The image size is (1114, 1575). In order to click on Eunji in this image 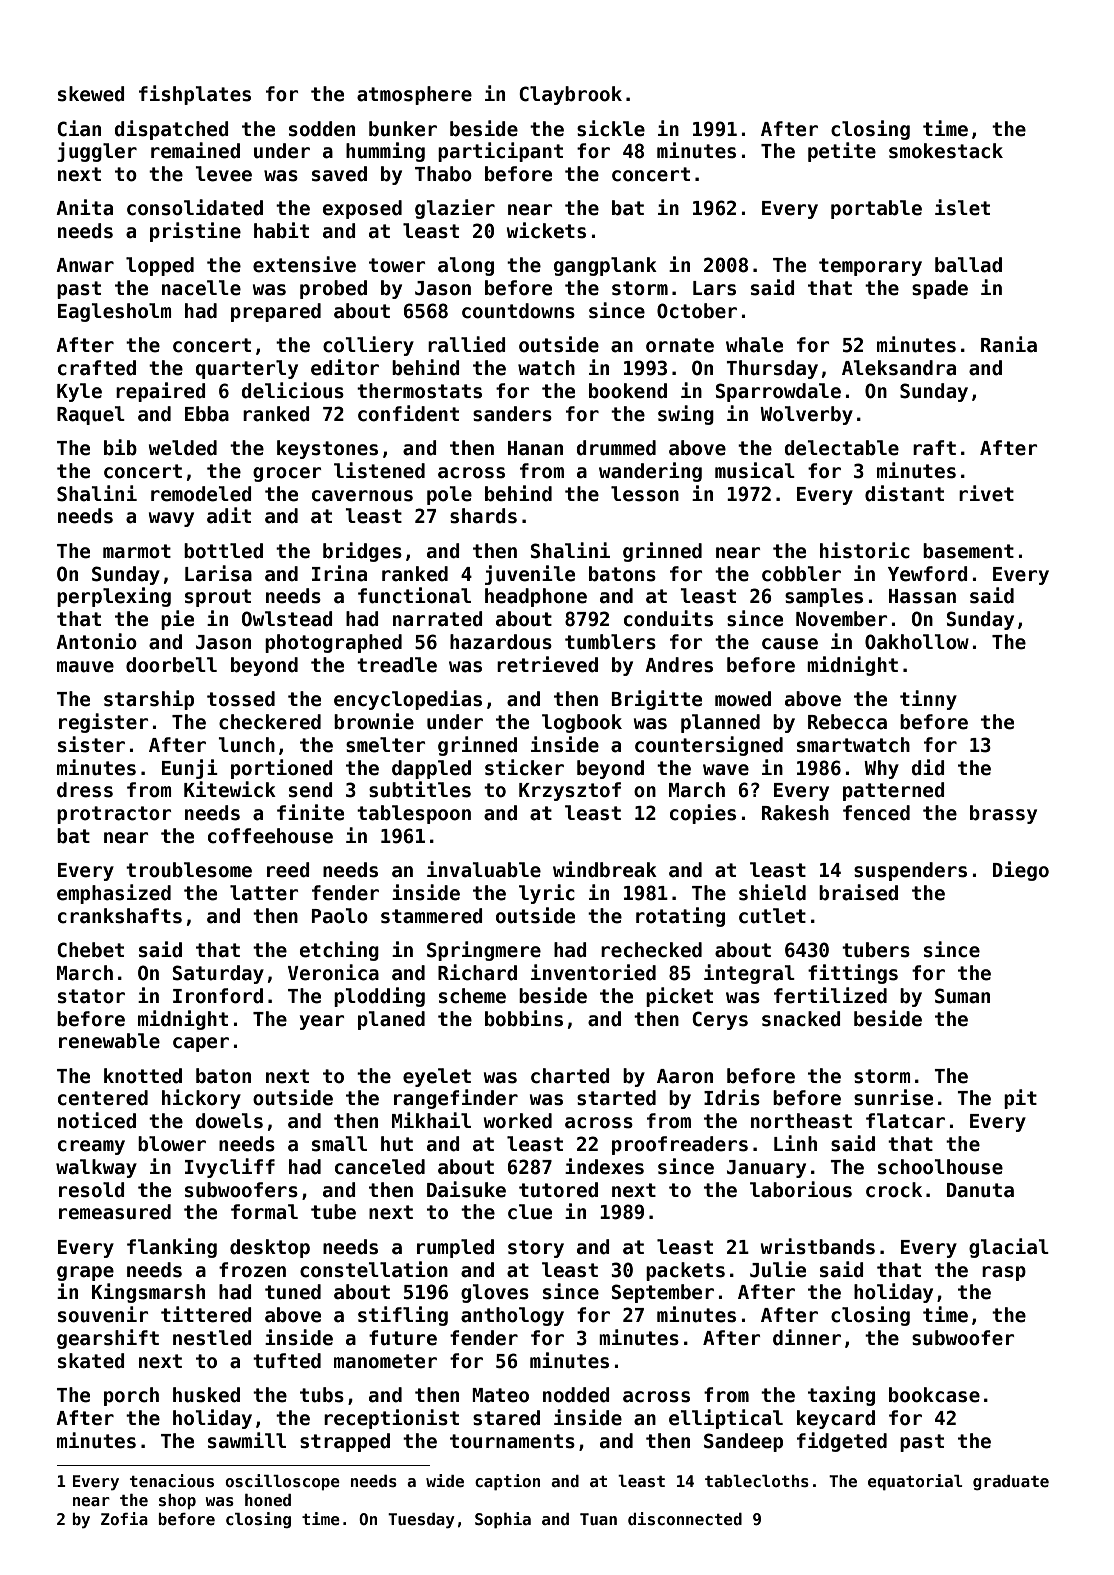, I will do `click(190, 769)`.
